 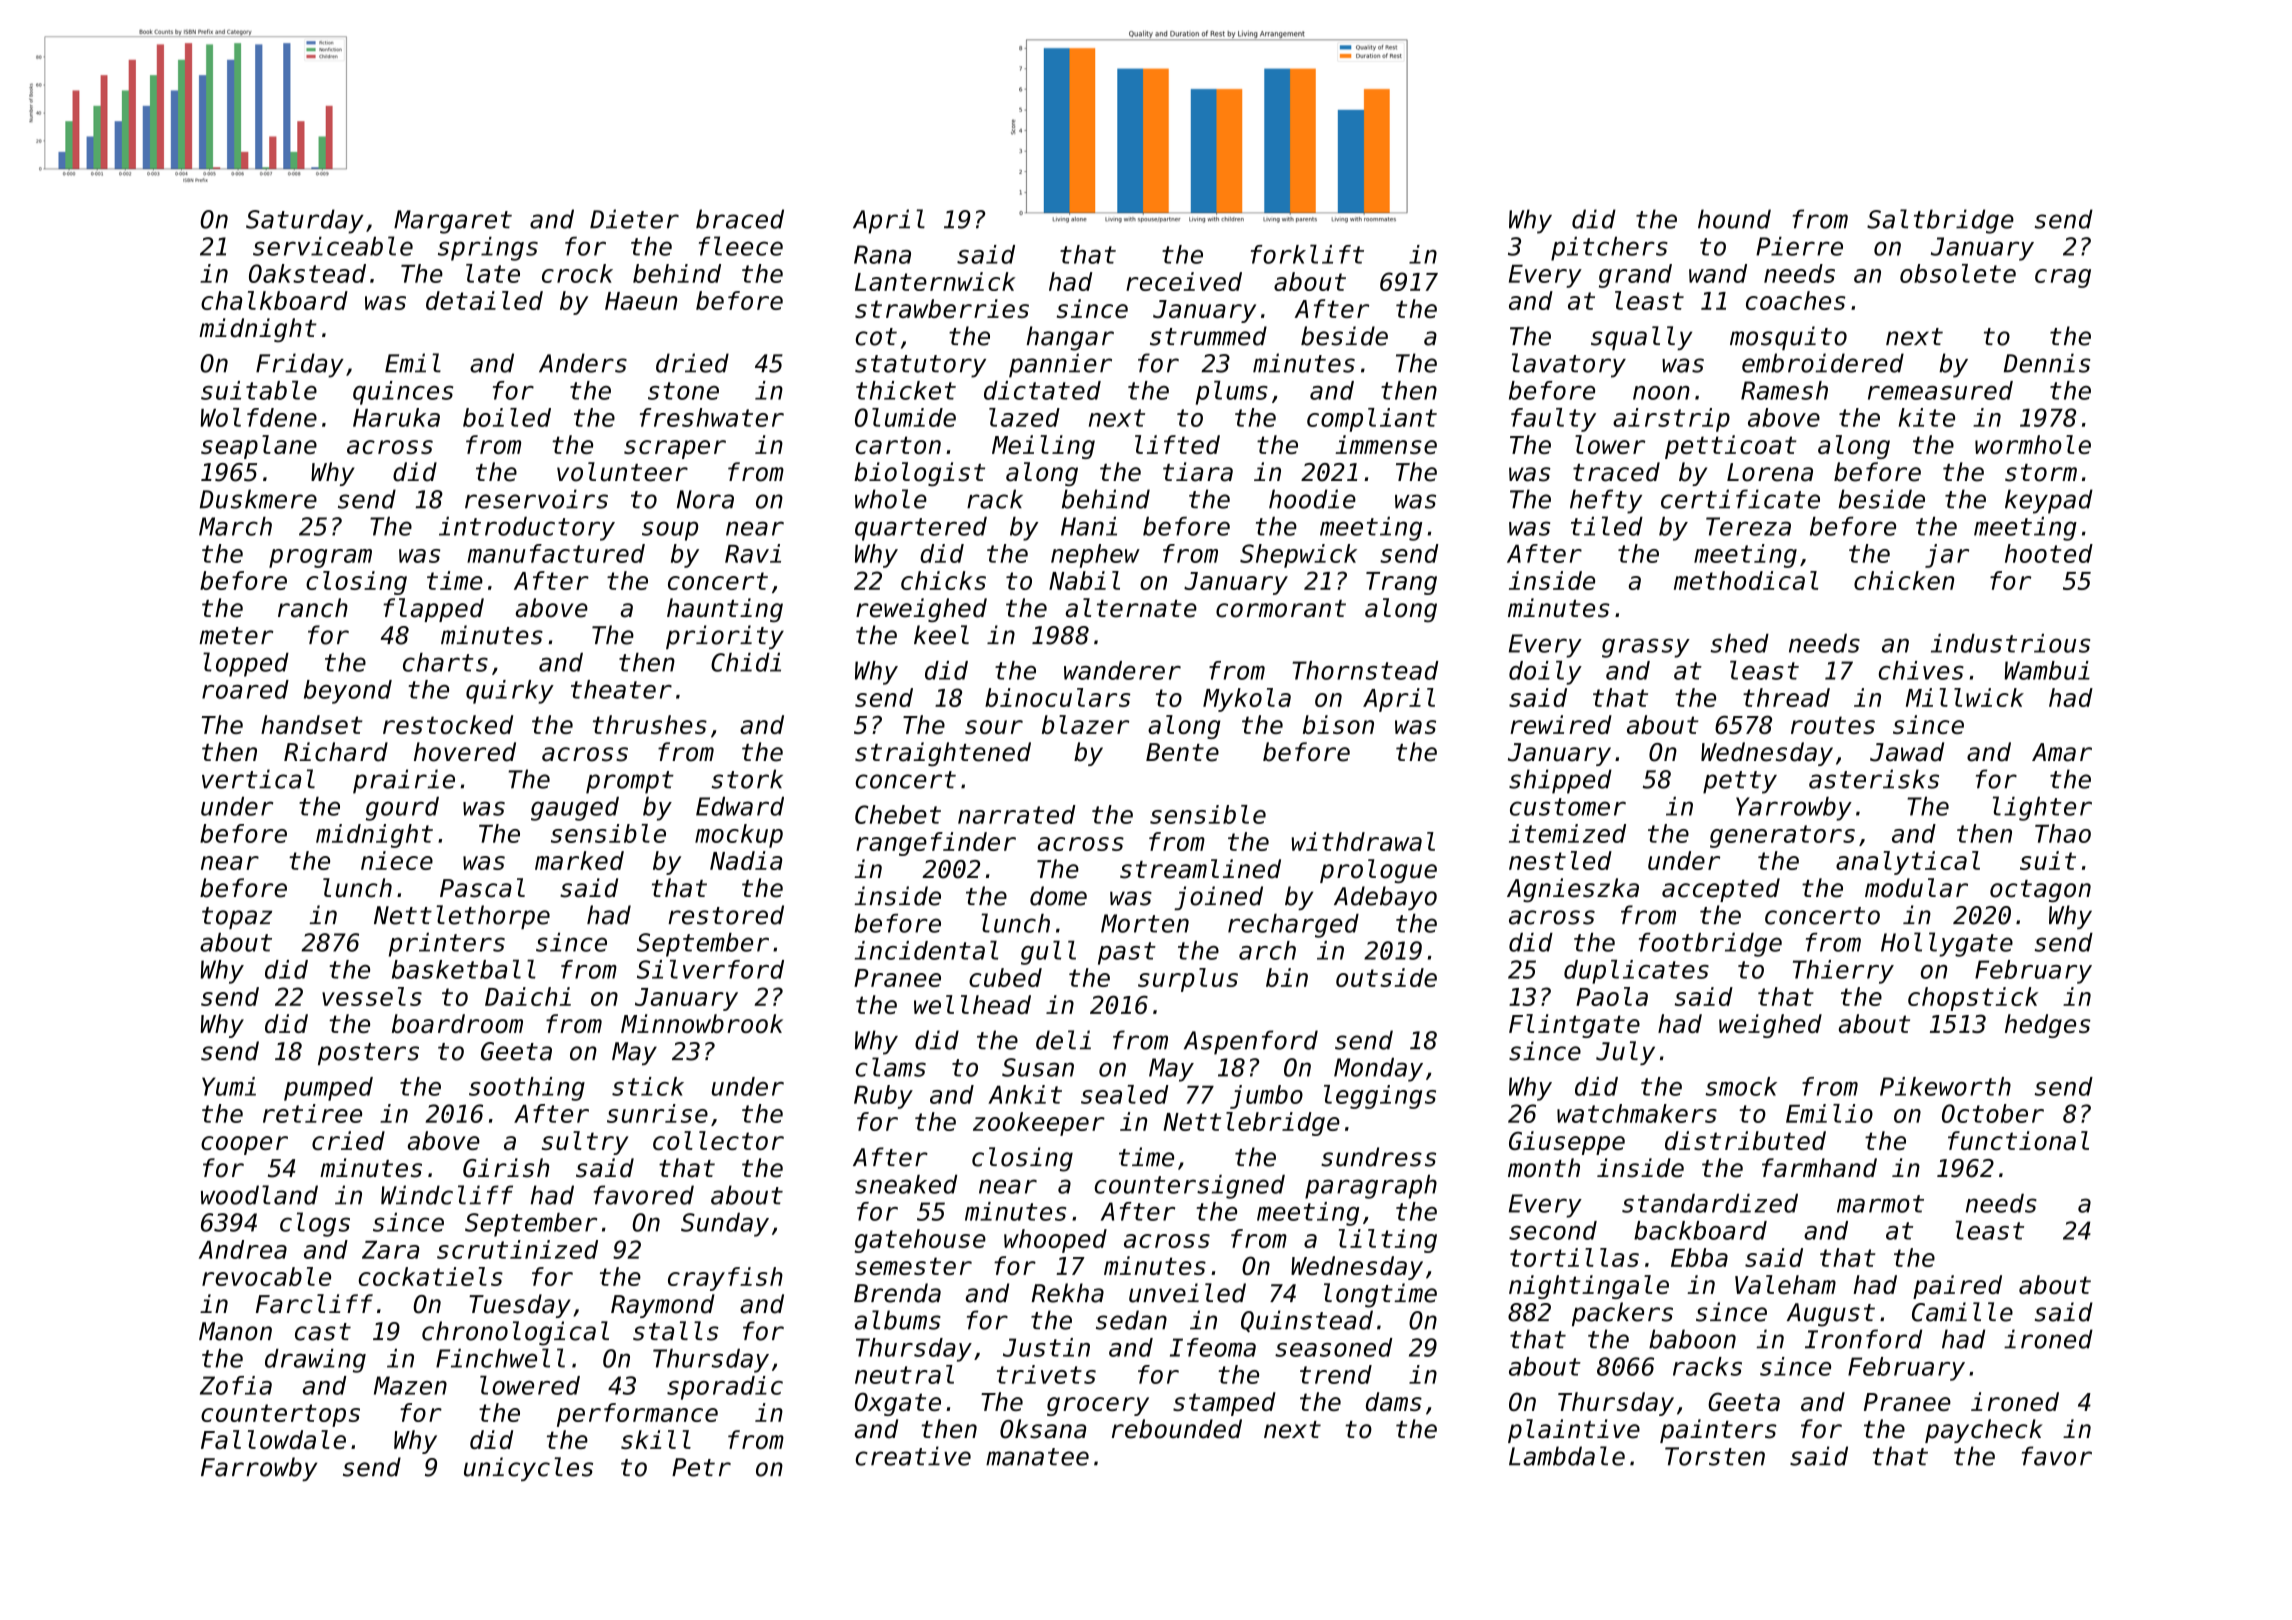 What do you see at coordinates (1796, 300) in the screenshot?
I see `coaches` at bounding box center [1796, 300].
